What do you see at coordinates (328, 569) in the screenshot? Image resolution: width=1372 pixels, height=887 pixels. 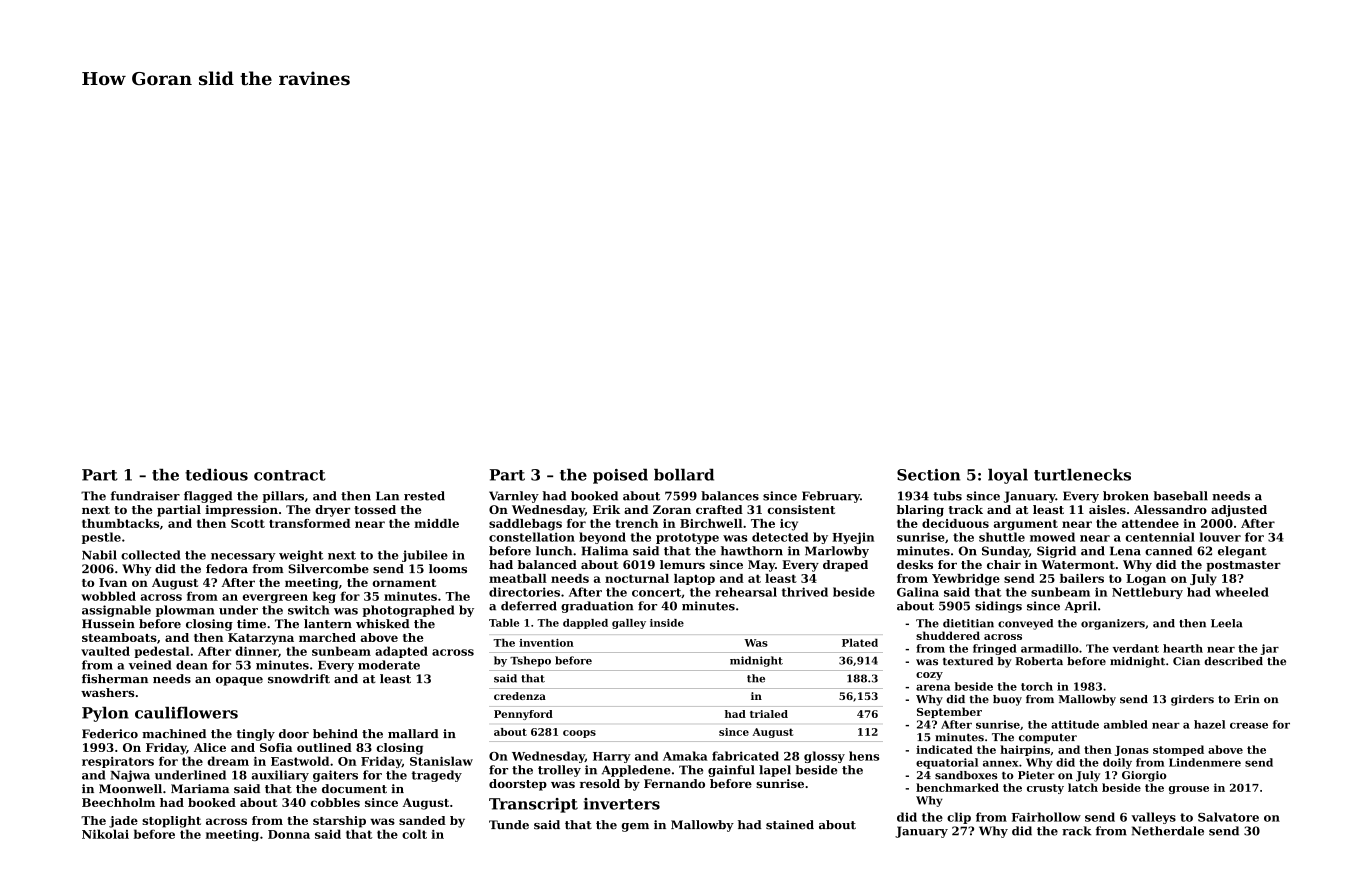 I see `Silvercombe` at bounding box center [328, 569].
